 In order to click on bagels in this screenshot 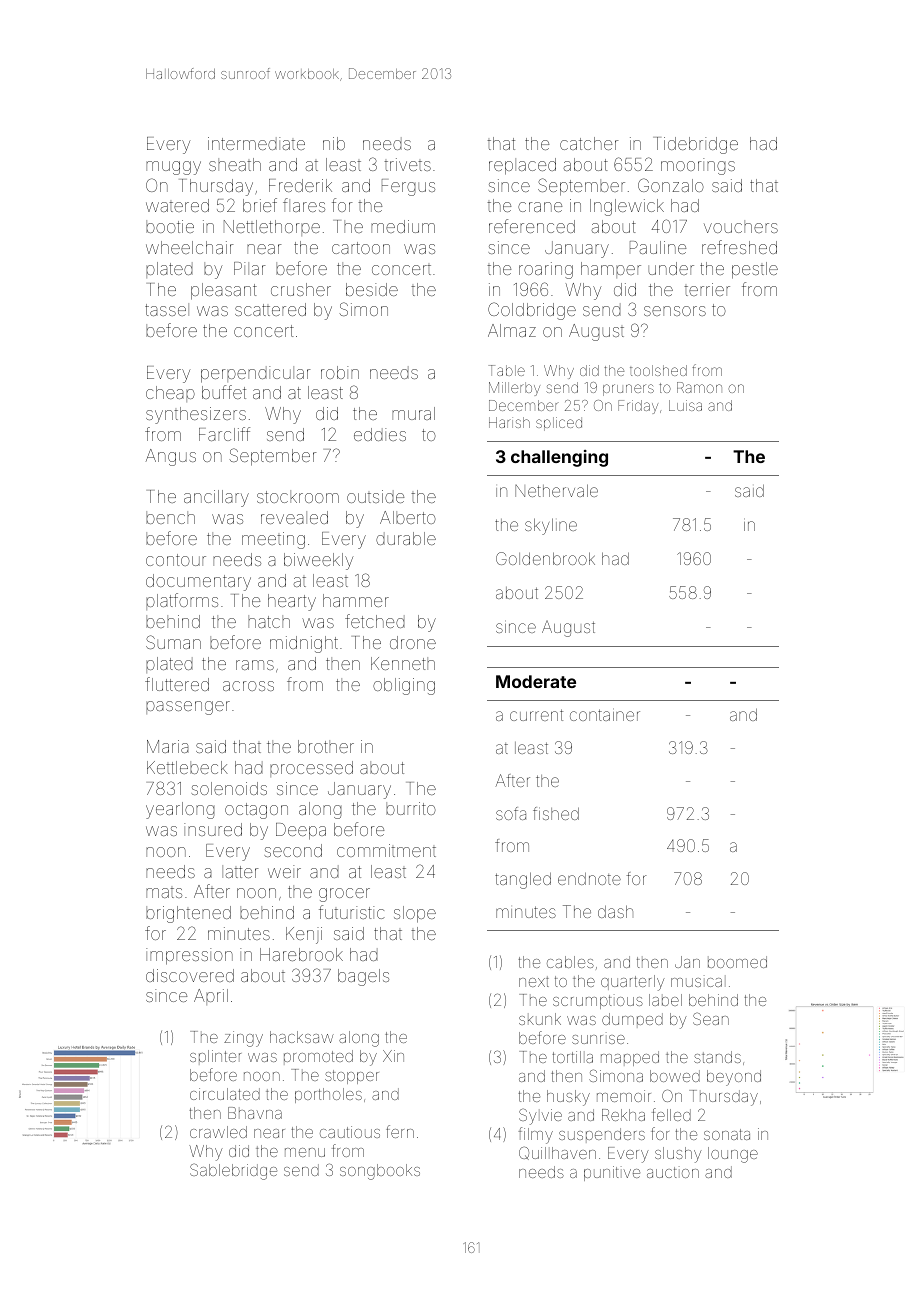, I will do `click(363, 977)`.
